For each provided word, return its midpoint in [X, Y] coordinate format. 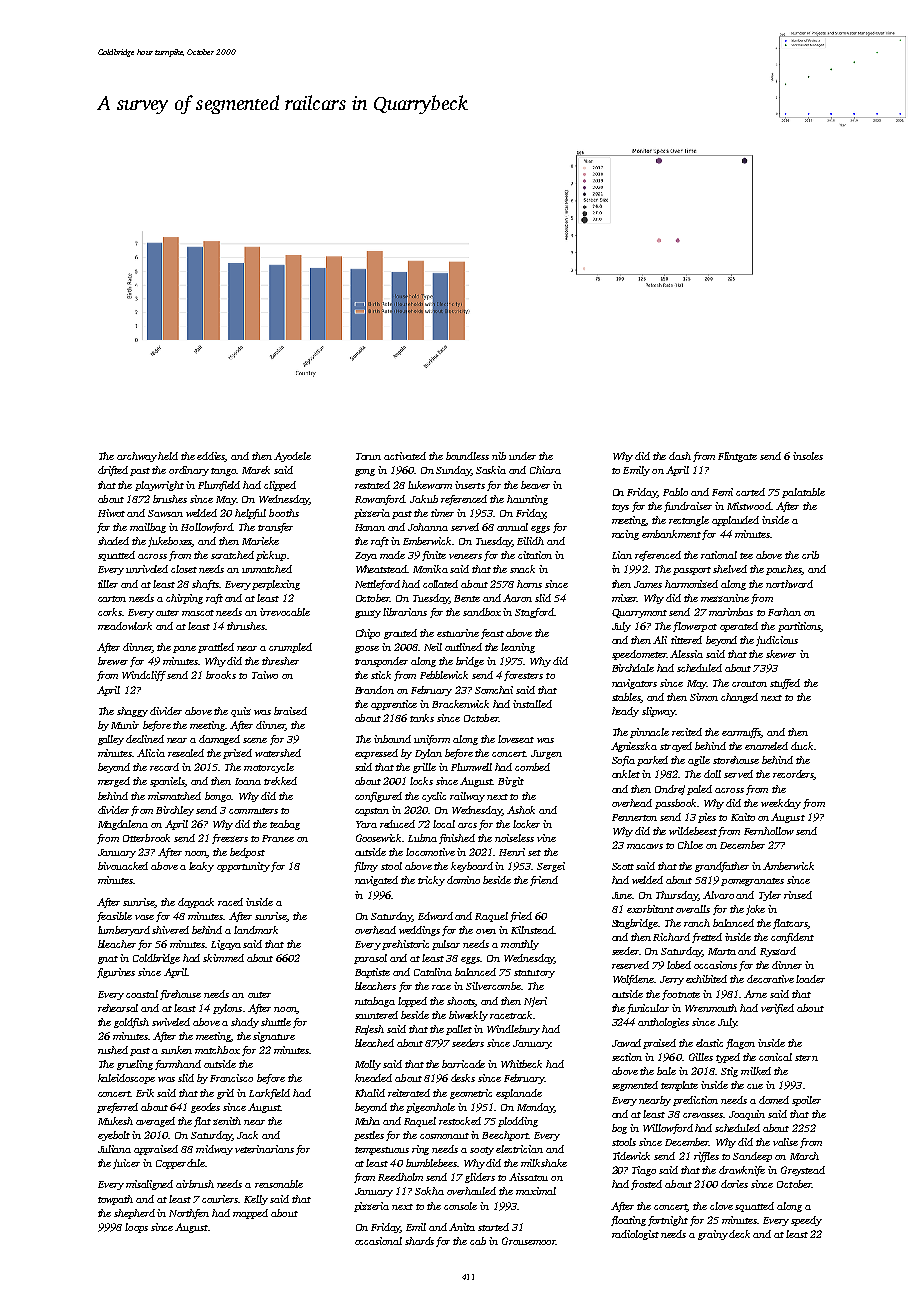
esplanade [519, 1094]
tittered [686, 640]
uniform [432, 740]
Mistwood [749, 506]
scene [255, 740]
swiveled [171, 1022]
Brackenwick [460, 704]
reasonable [279, 1184]
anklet [626, 774]
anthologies [663, 1023]
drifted [113, 471]
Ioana [248, 781]
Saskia [491, 470]
